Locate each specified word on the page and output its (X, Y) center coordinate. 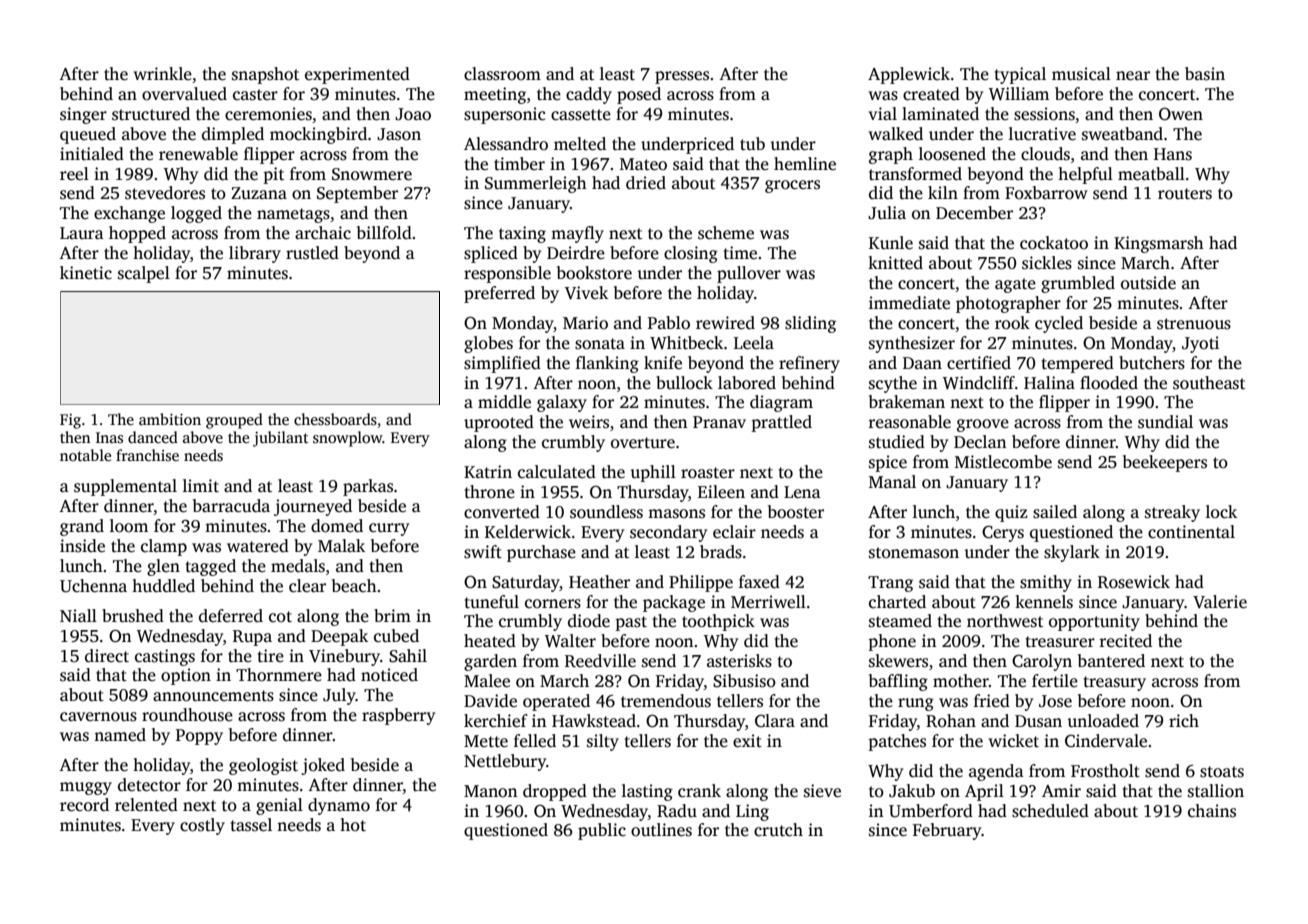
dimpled (233, 135)
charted (897, 602)
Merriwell (768, 602)
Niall (78, 615)
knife (663, 363)
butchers (1152, 363)
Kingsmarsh (1159, 244)
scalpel (144, 274)
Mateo (643, 164)
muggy (86, 788)
